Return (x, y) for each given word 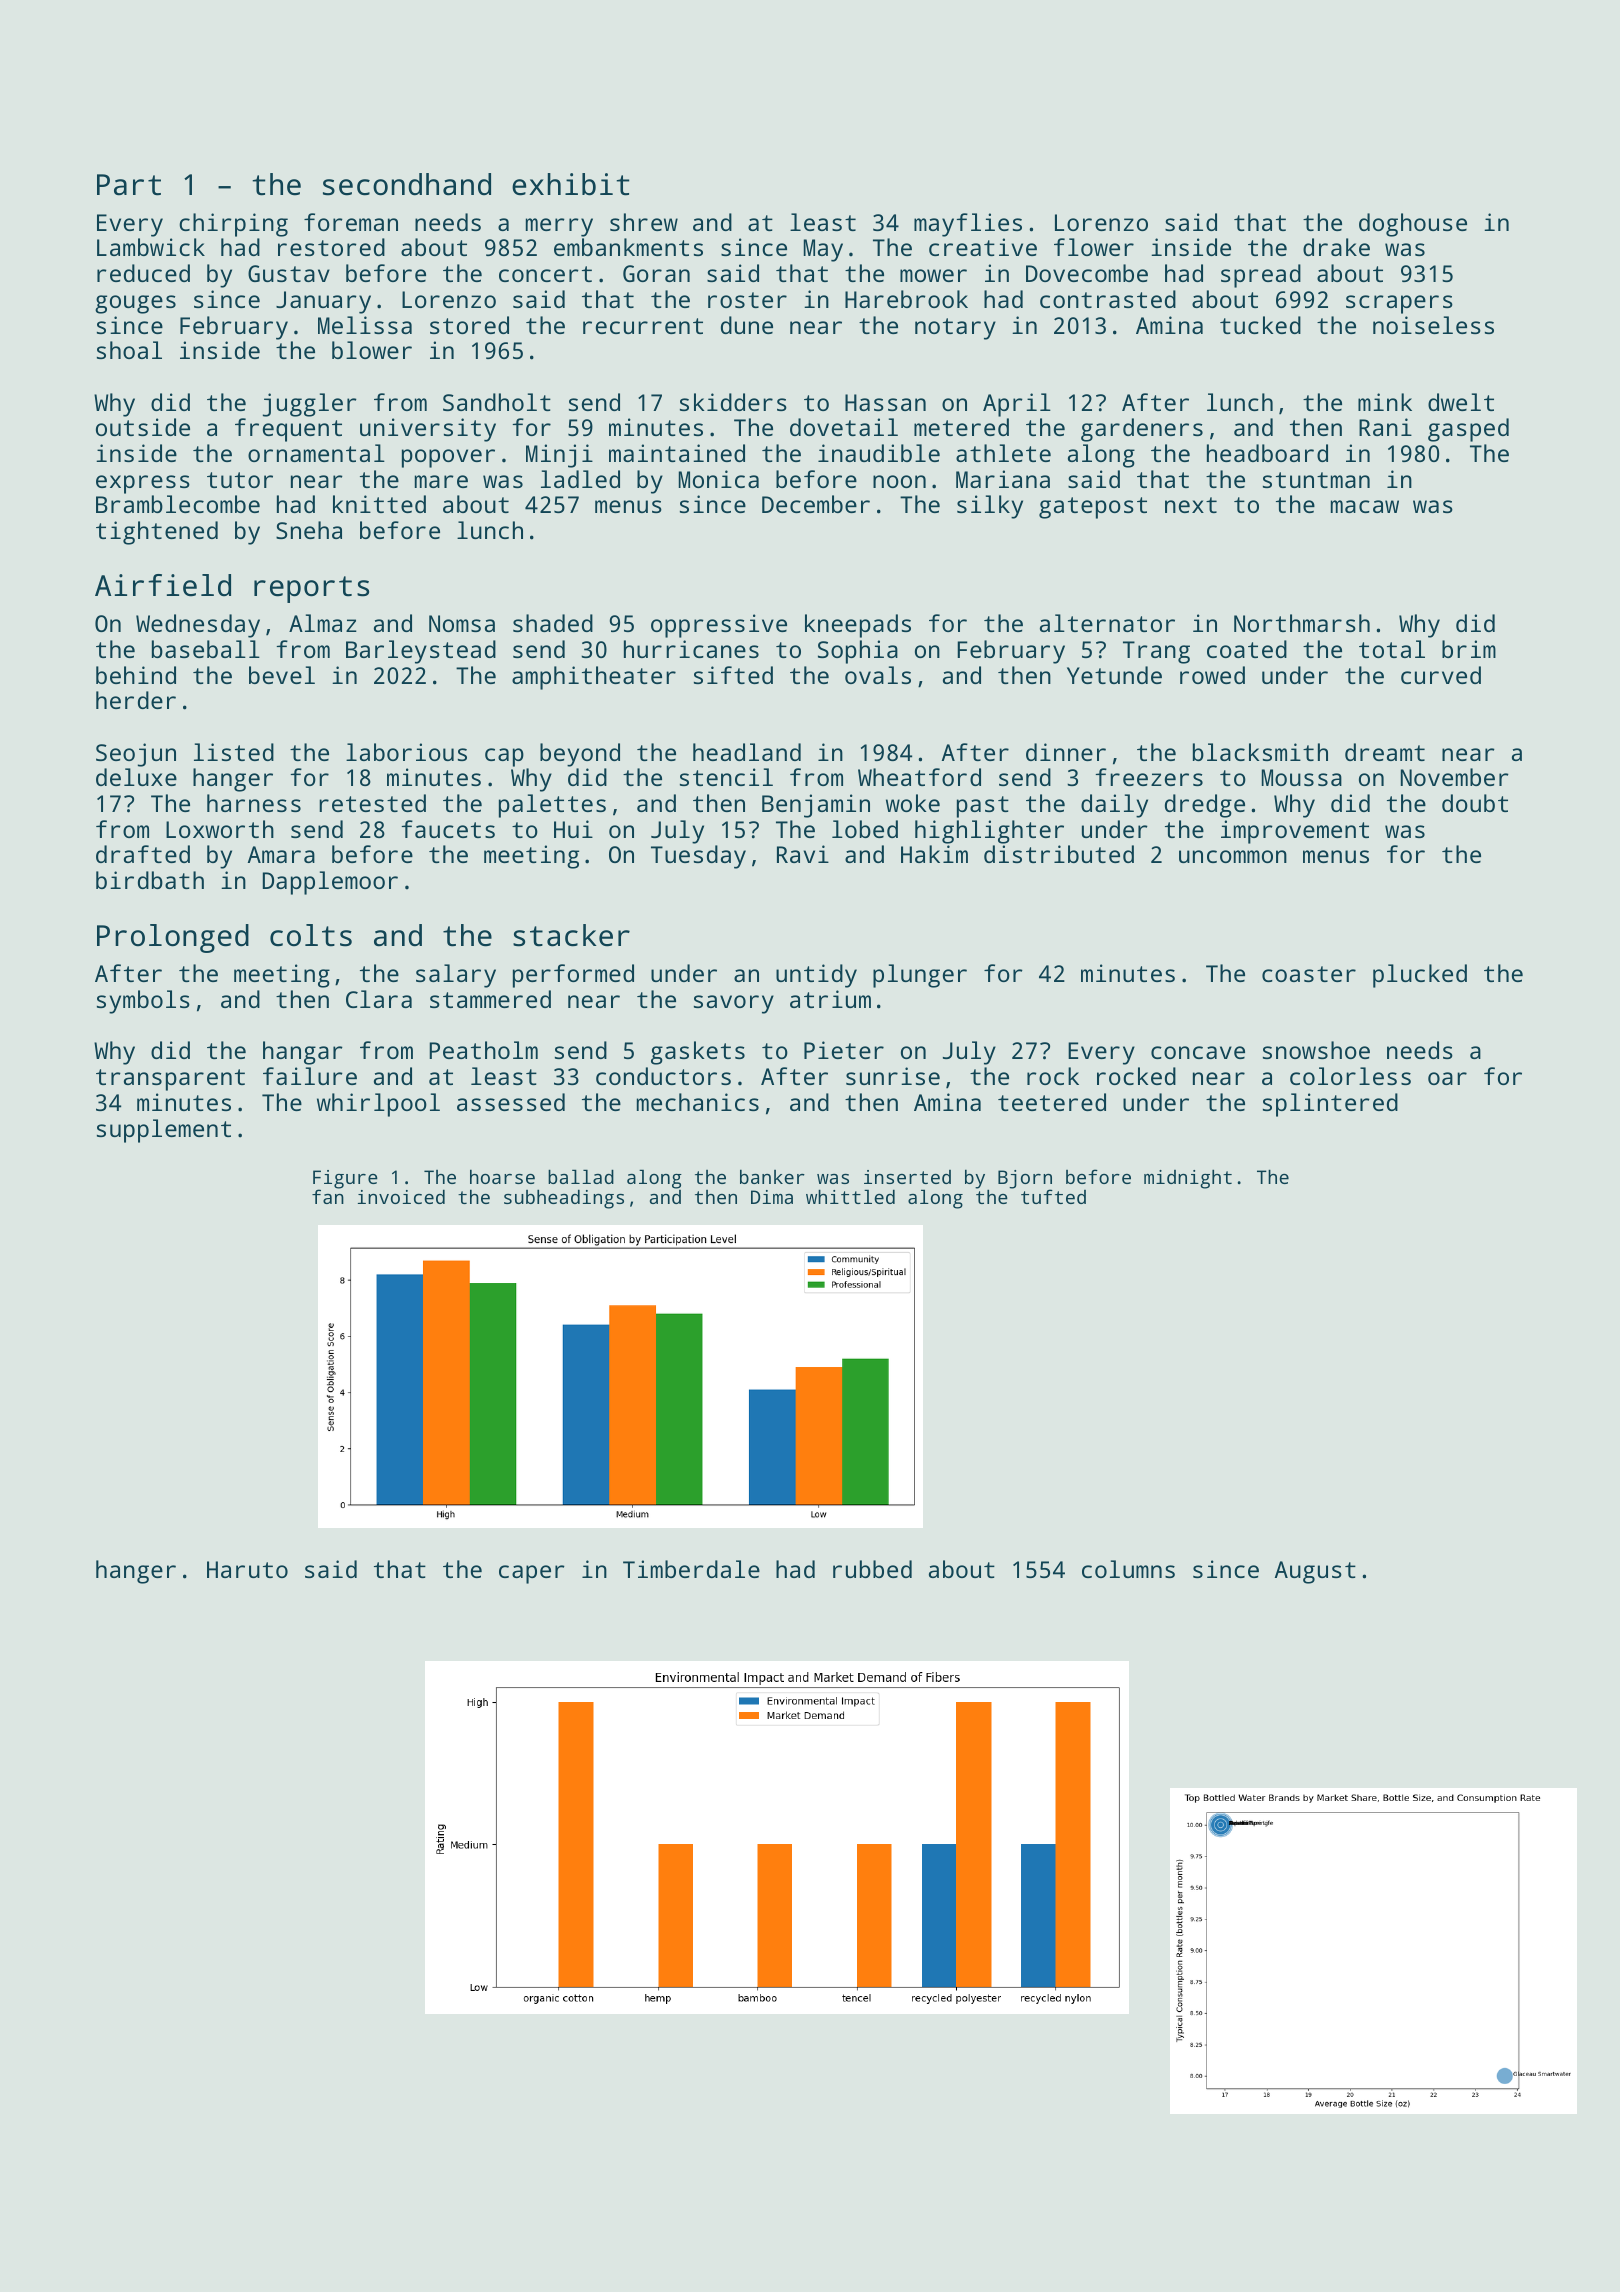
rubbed (872, 1569)
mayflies (968, 225)
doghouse (1413, 225)
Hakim (934, 854)
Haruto (247, 1569)
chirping (233, 225)
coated (1247, 649)
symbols (143, 1002)
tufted (1053, 1196)
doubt (1475, 803)
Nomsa (462, 623)
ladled (580, 479)
